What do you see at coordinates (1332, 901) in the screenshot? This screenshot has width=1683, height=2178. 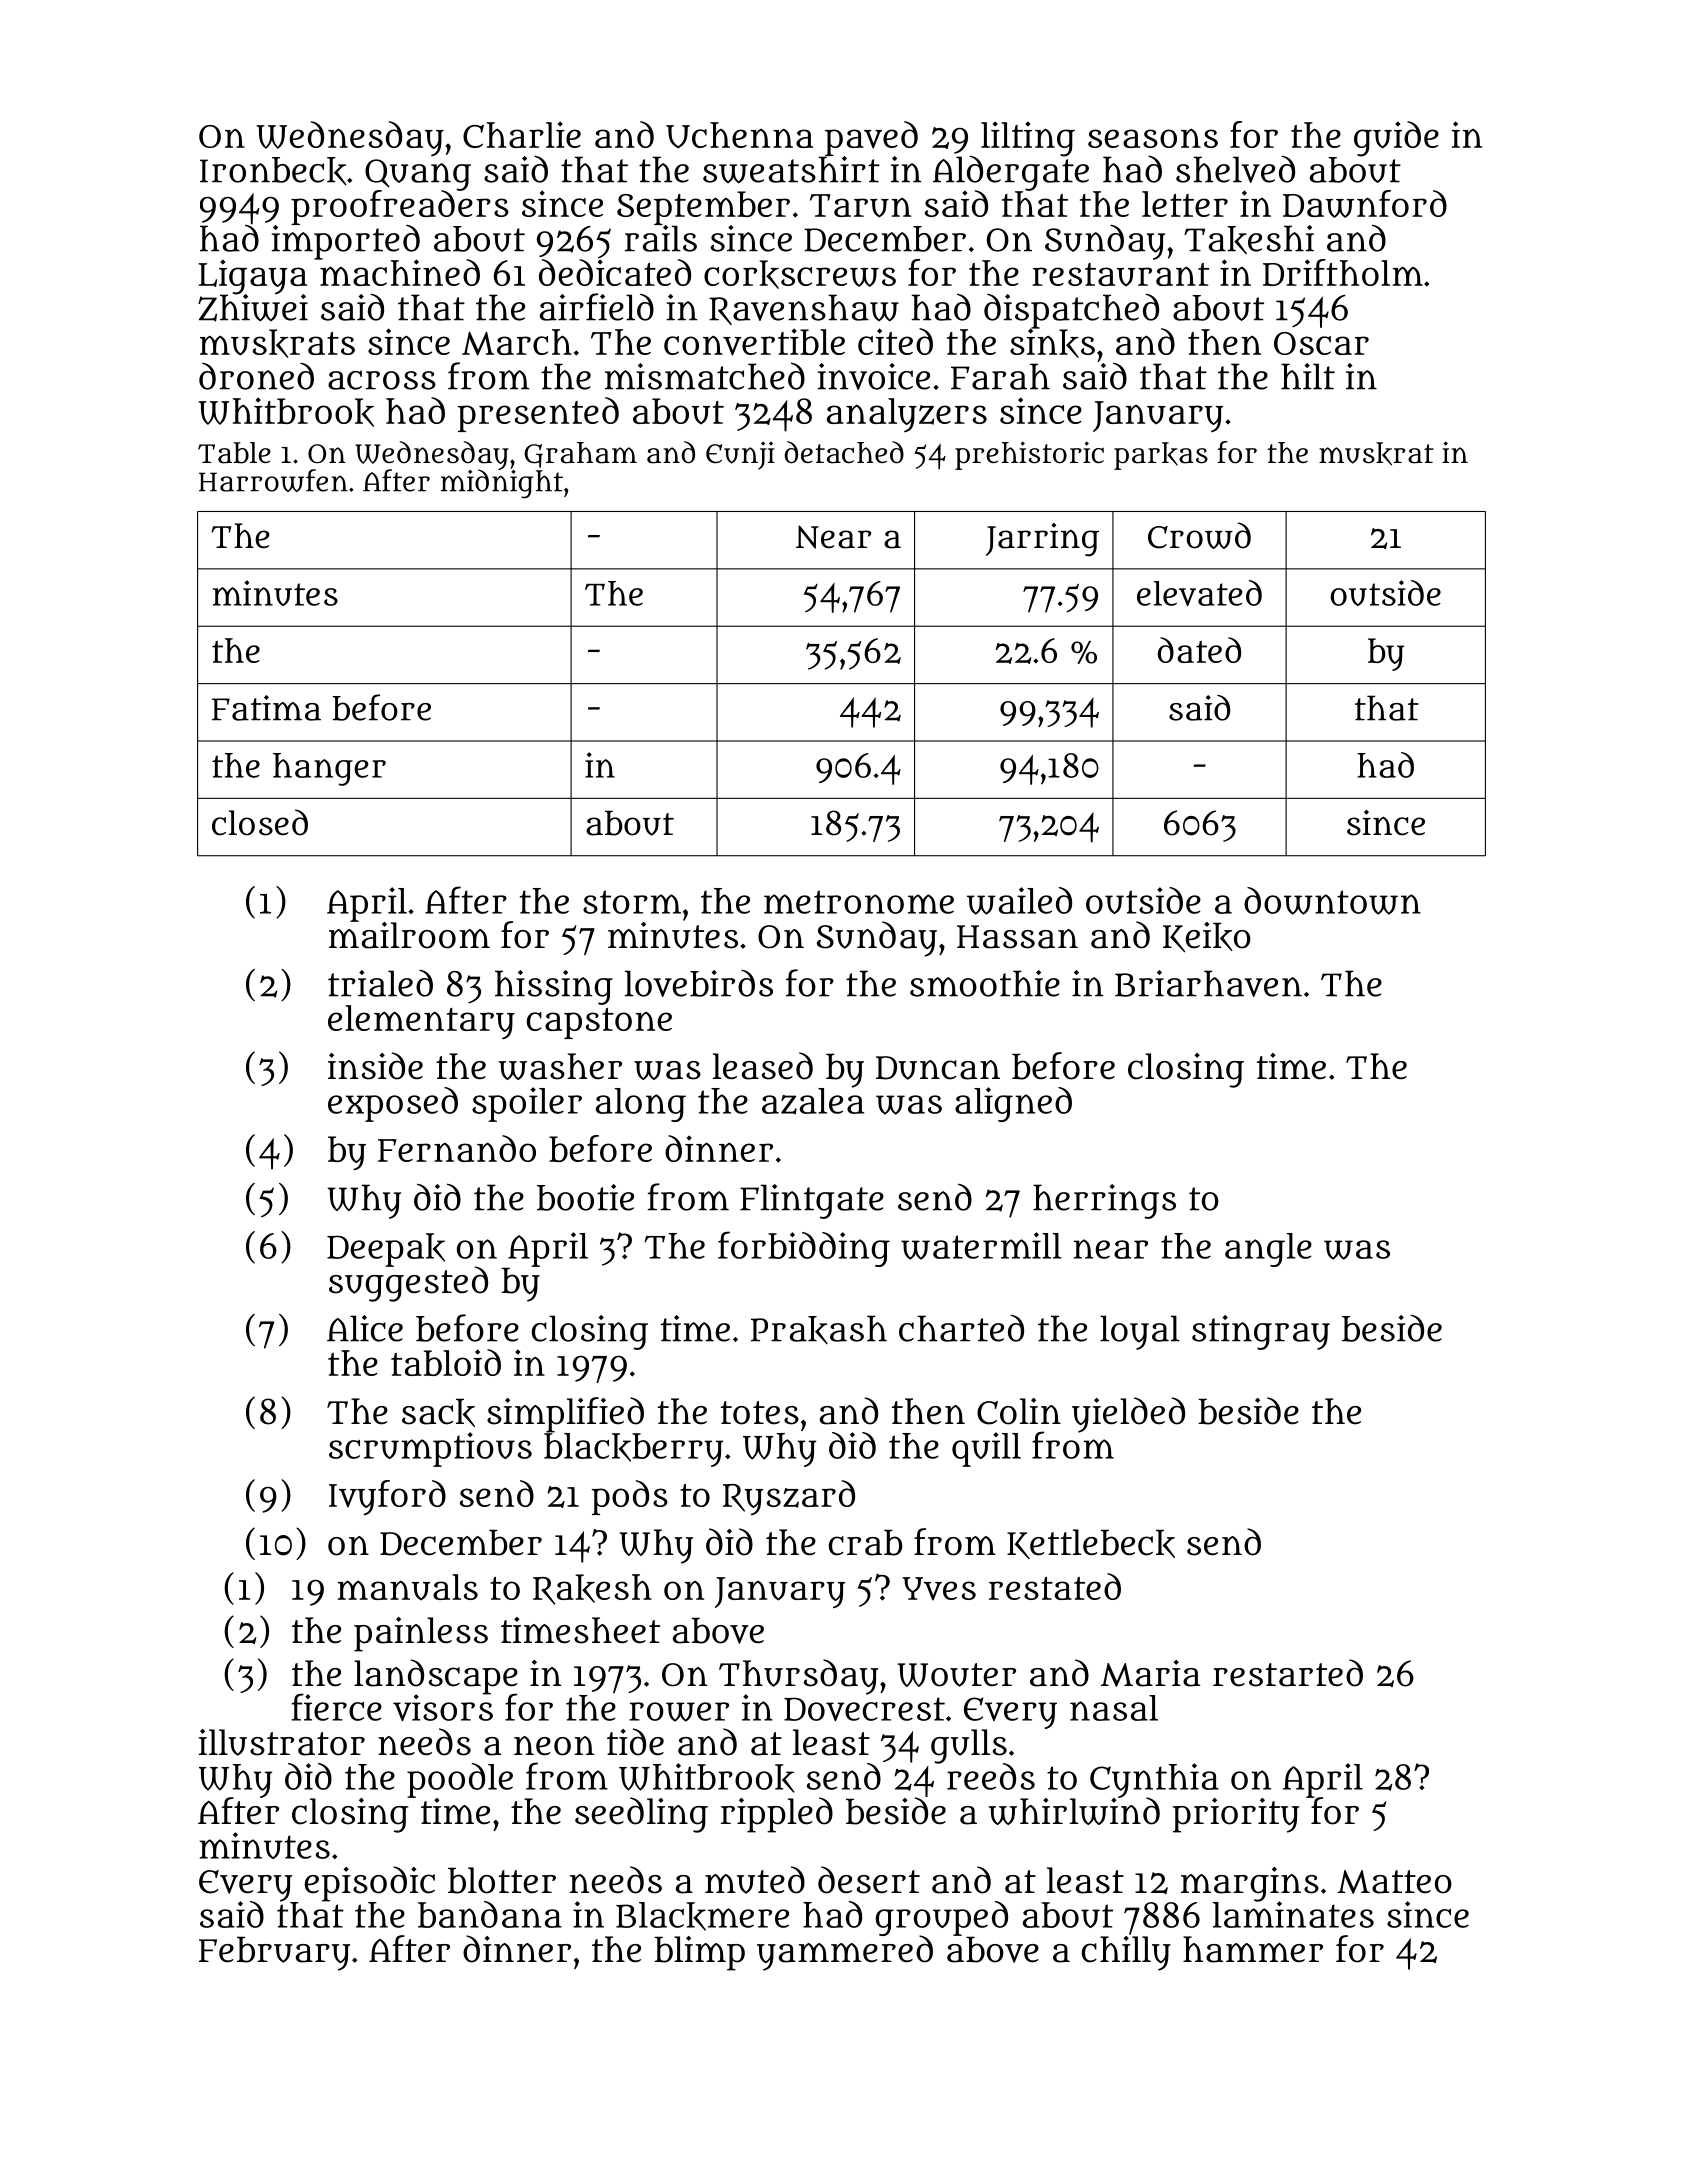 I see `downtown` at bounding box center [1332, 901].
